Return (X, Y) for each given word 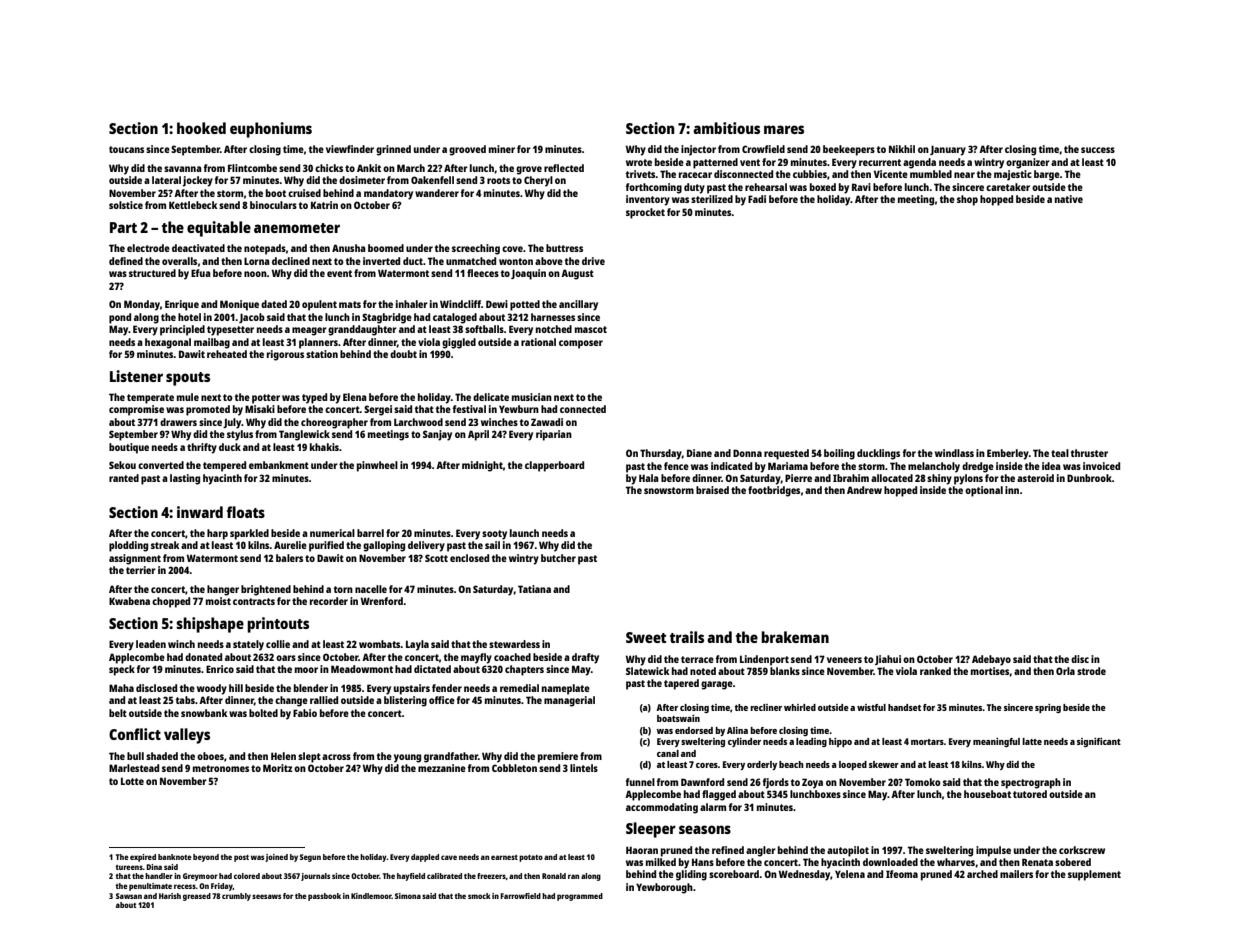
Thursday (661, 454)
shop (967, 200)
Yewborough (664, 888)
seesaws (266, 896)
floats (246, 512)
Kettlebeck (193, 205)
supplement (1094, 875)
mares (784, 129)
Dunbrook (1089, 478)
